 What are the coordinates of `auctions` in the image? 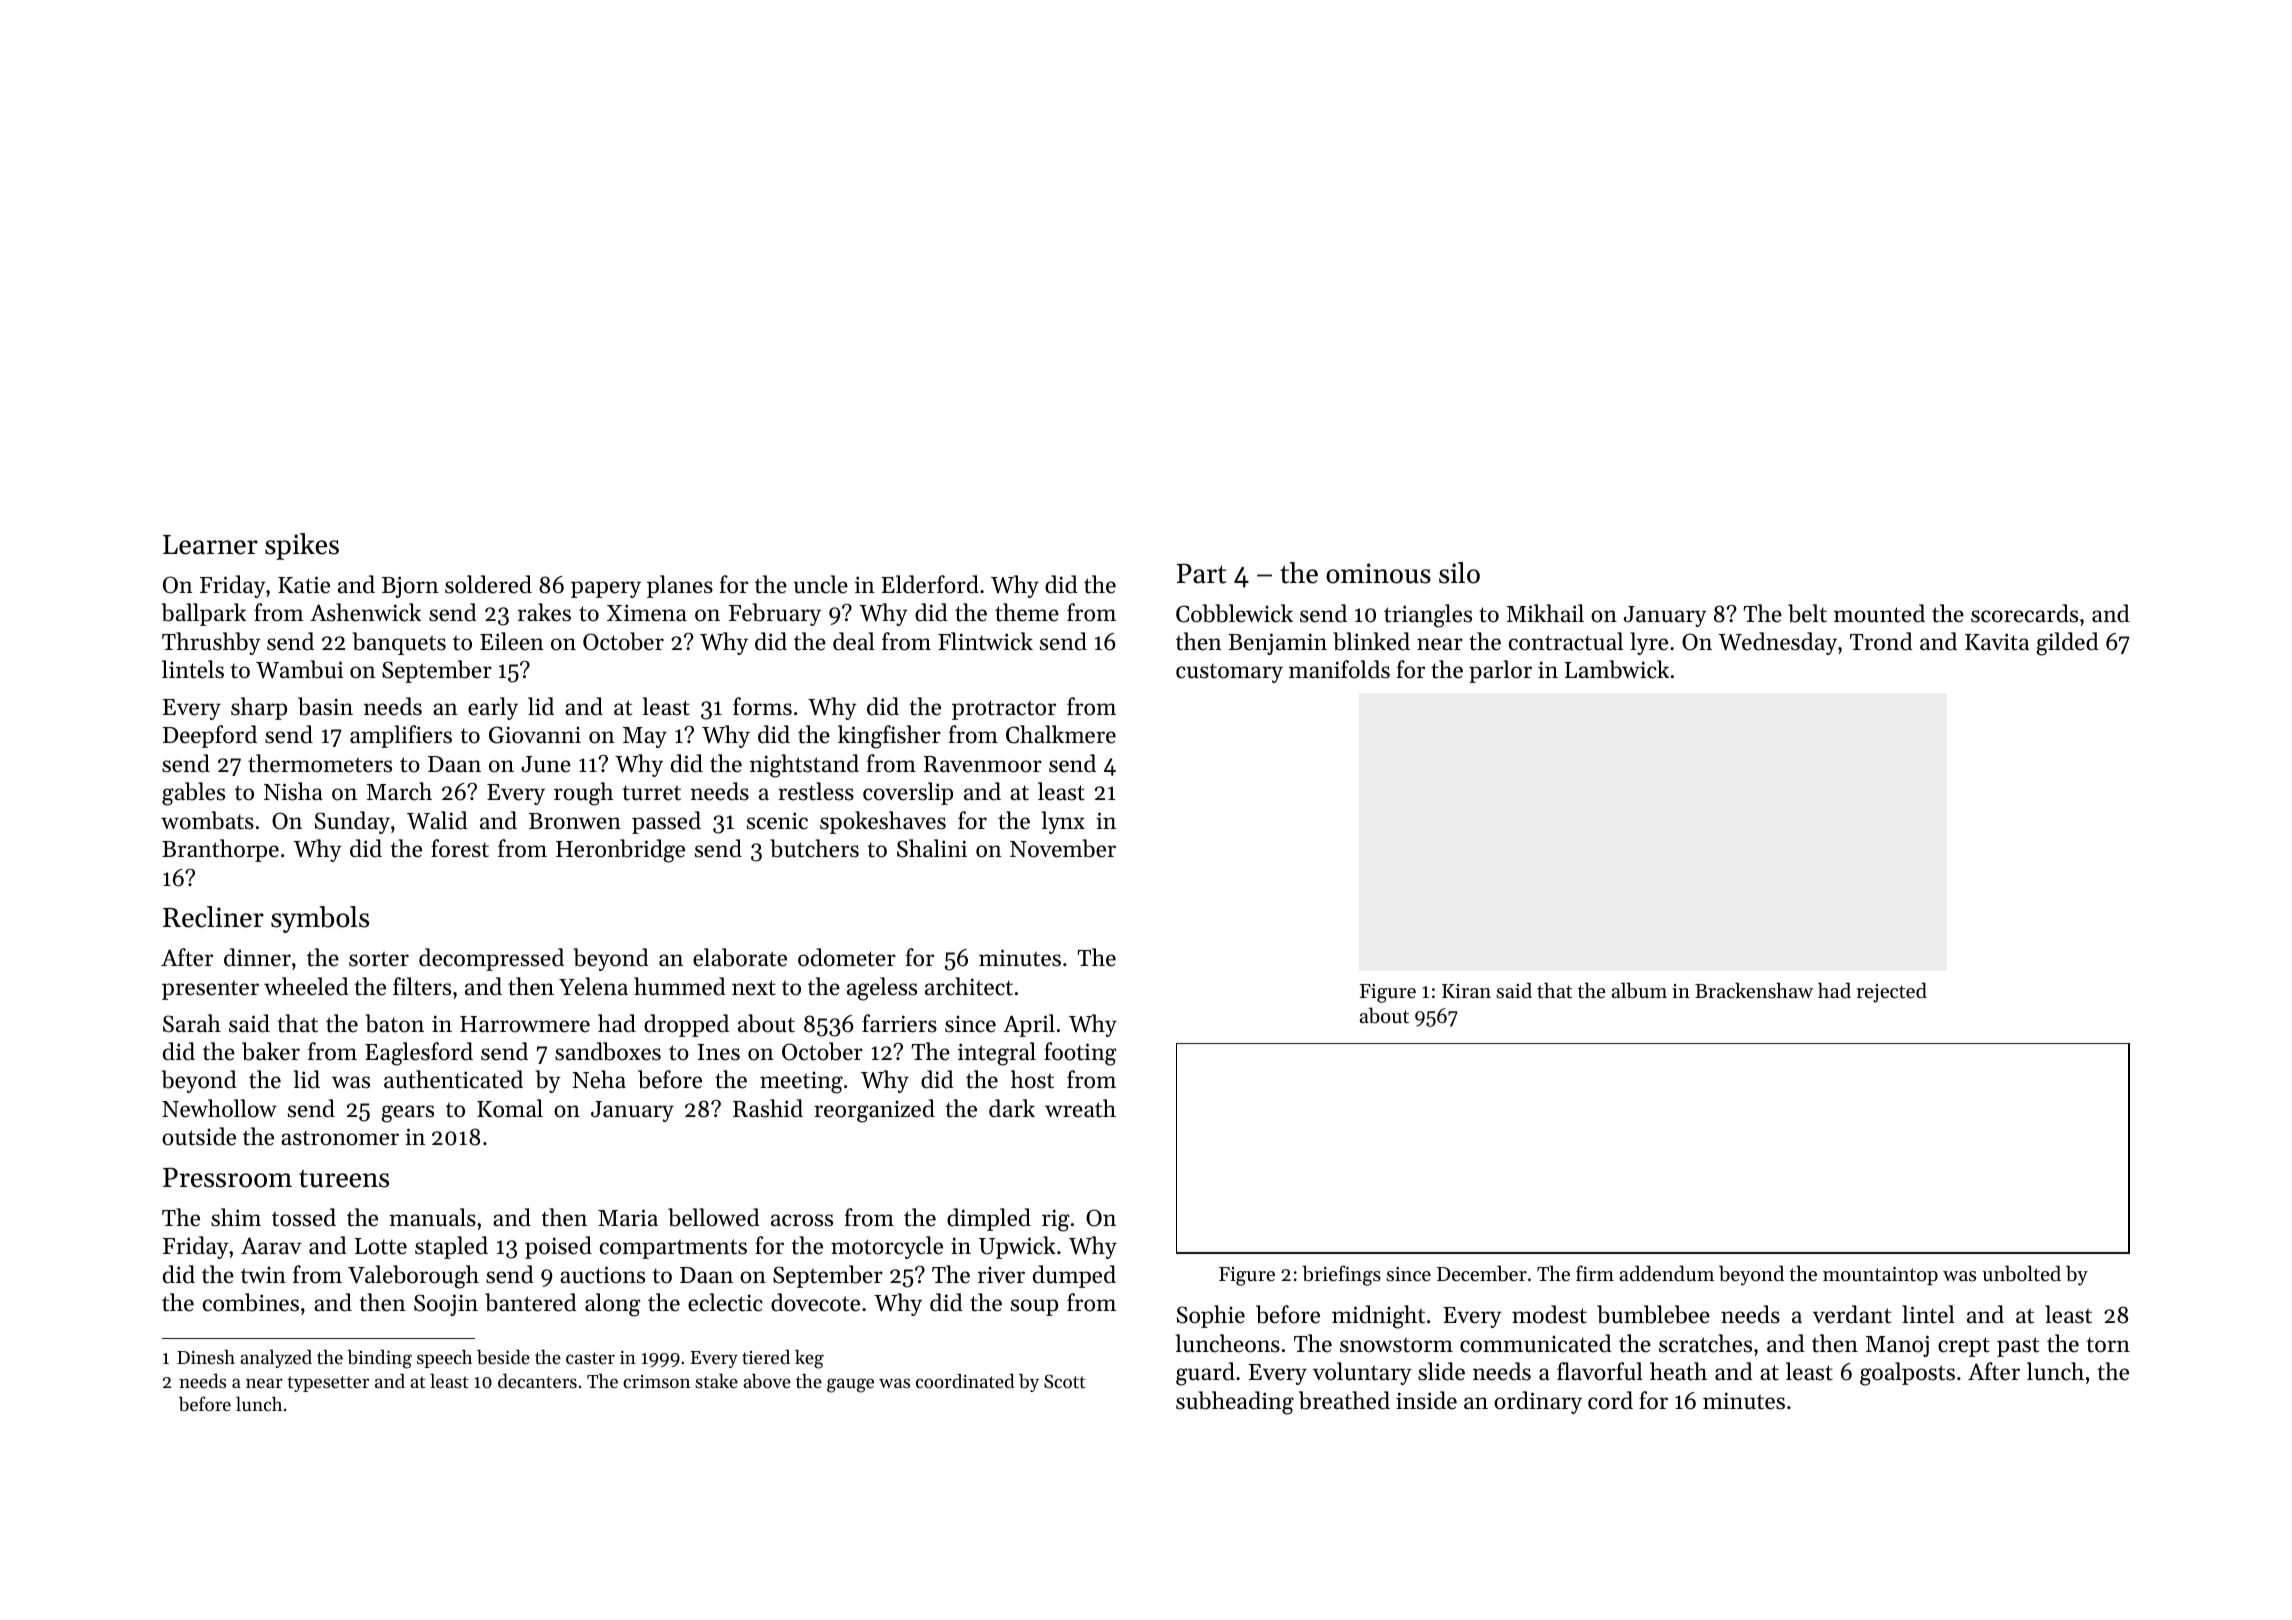 It's located at (602, 1275).
